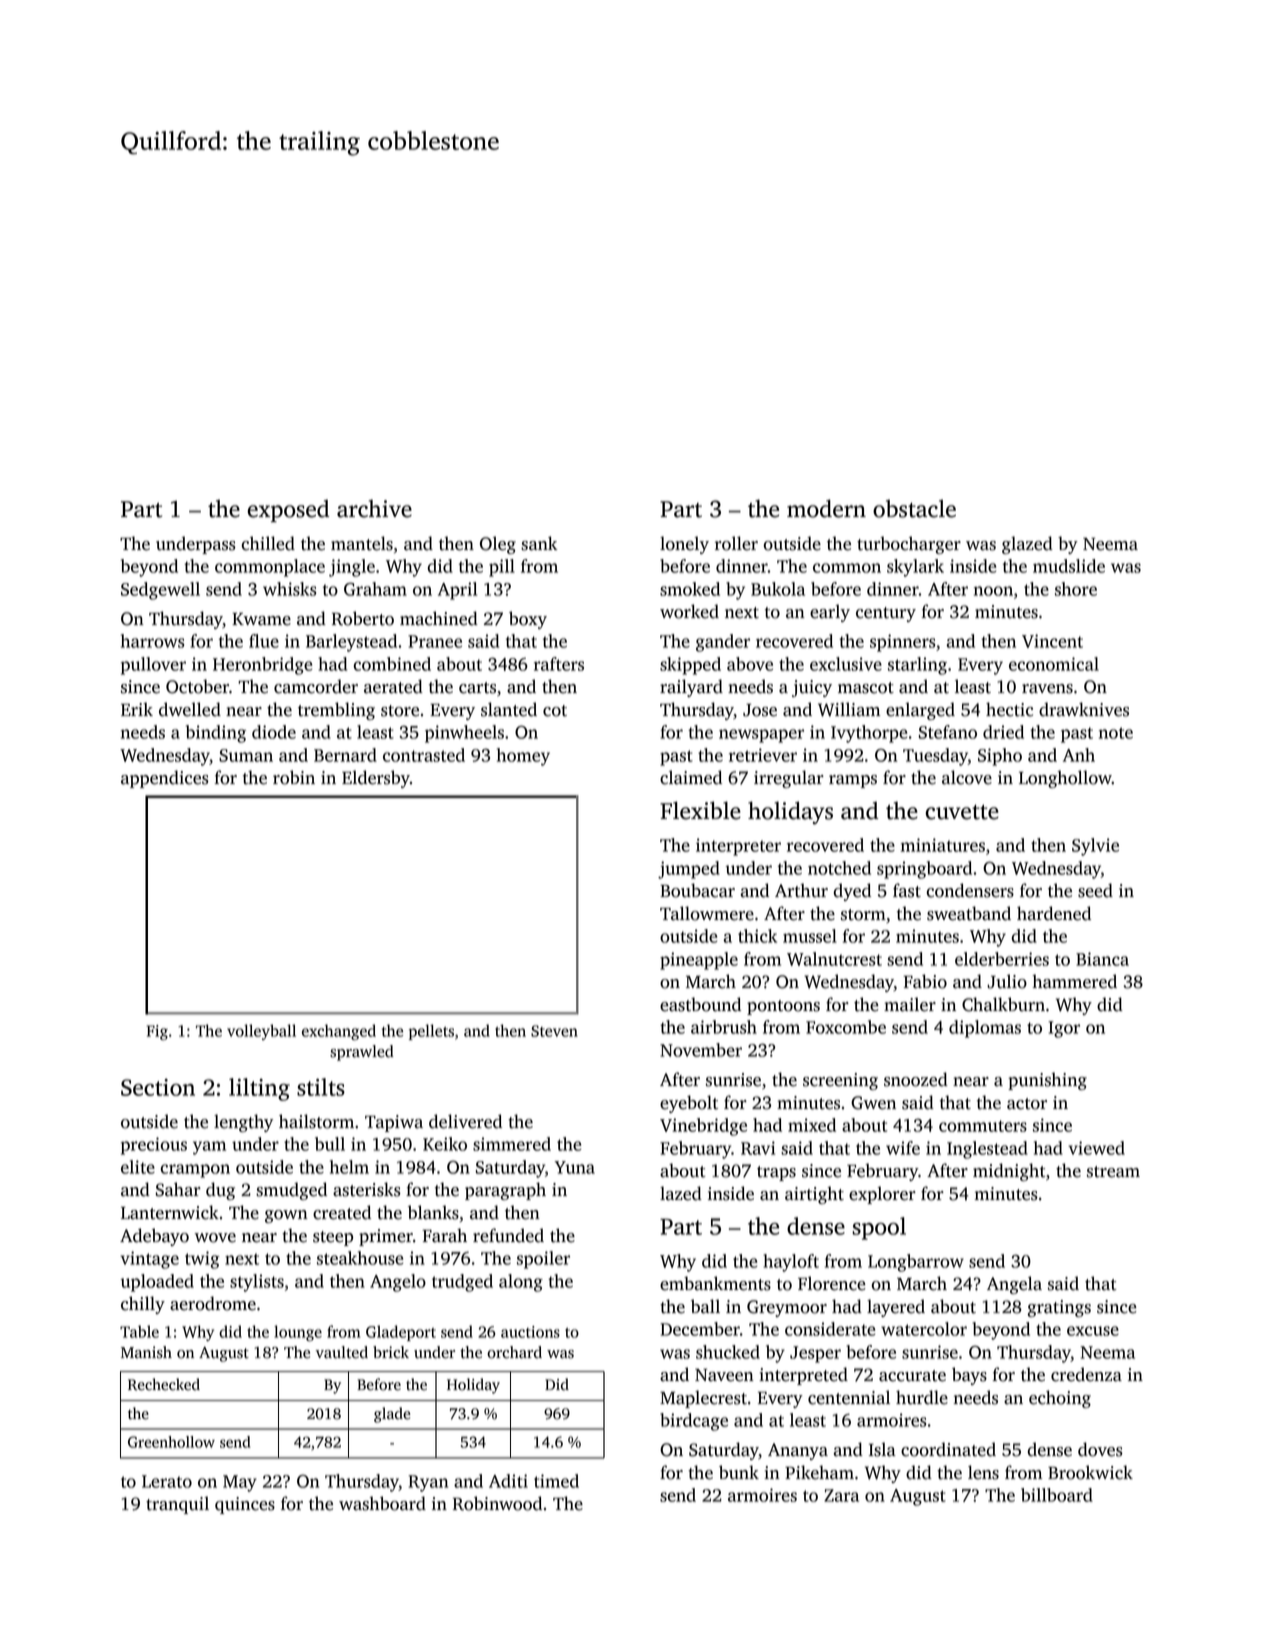 The image size is (1264, 1635). What do you see at coordinates (969, 1376) in the screenshot?
I see `bays` at bounding box center [969, 1376].
